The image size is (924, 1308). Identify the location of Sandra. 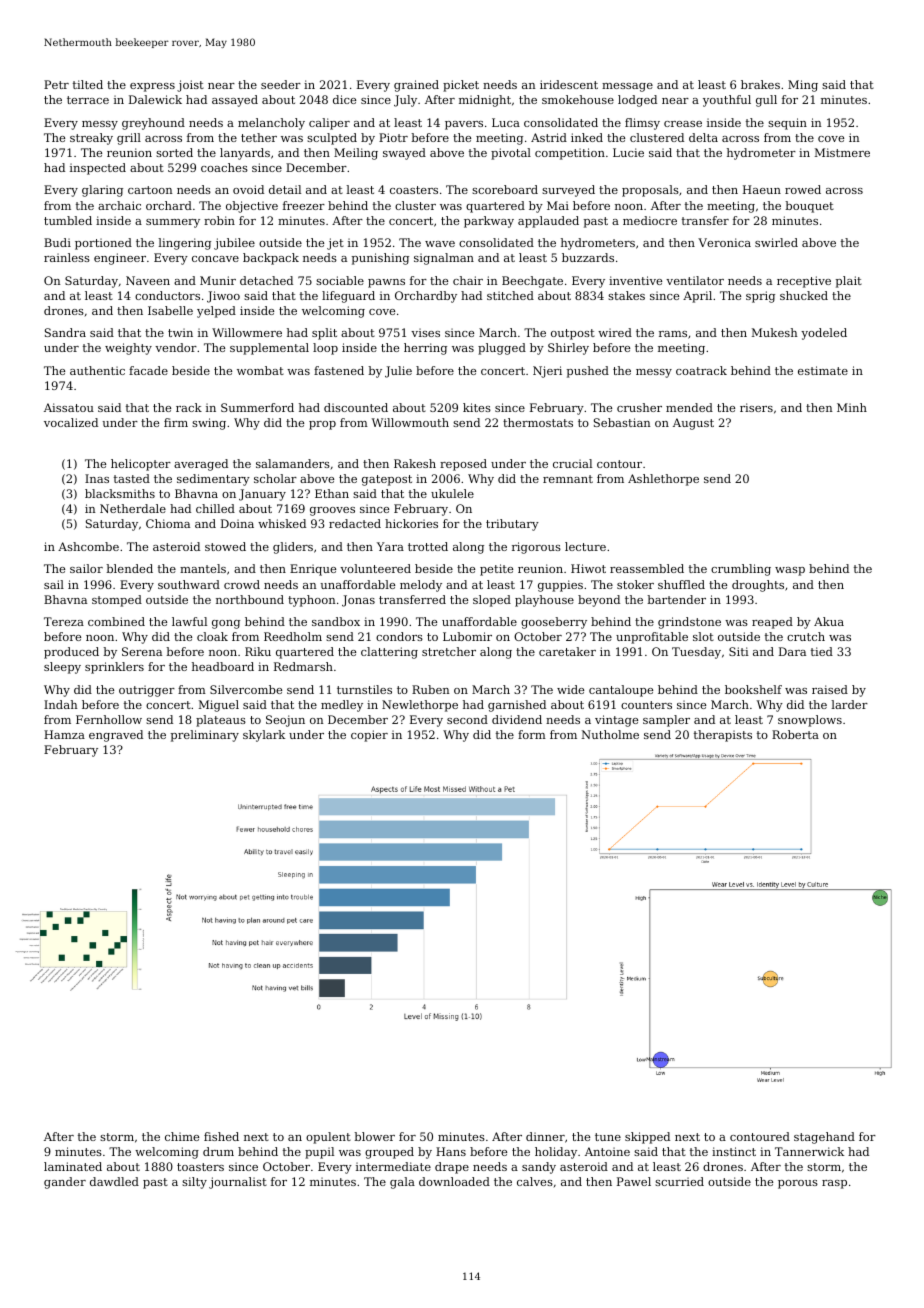
(65, 332).
